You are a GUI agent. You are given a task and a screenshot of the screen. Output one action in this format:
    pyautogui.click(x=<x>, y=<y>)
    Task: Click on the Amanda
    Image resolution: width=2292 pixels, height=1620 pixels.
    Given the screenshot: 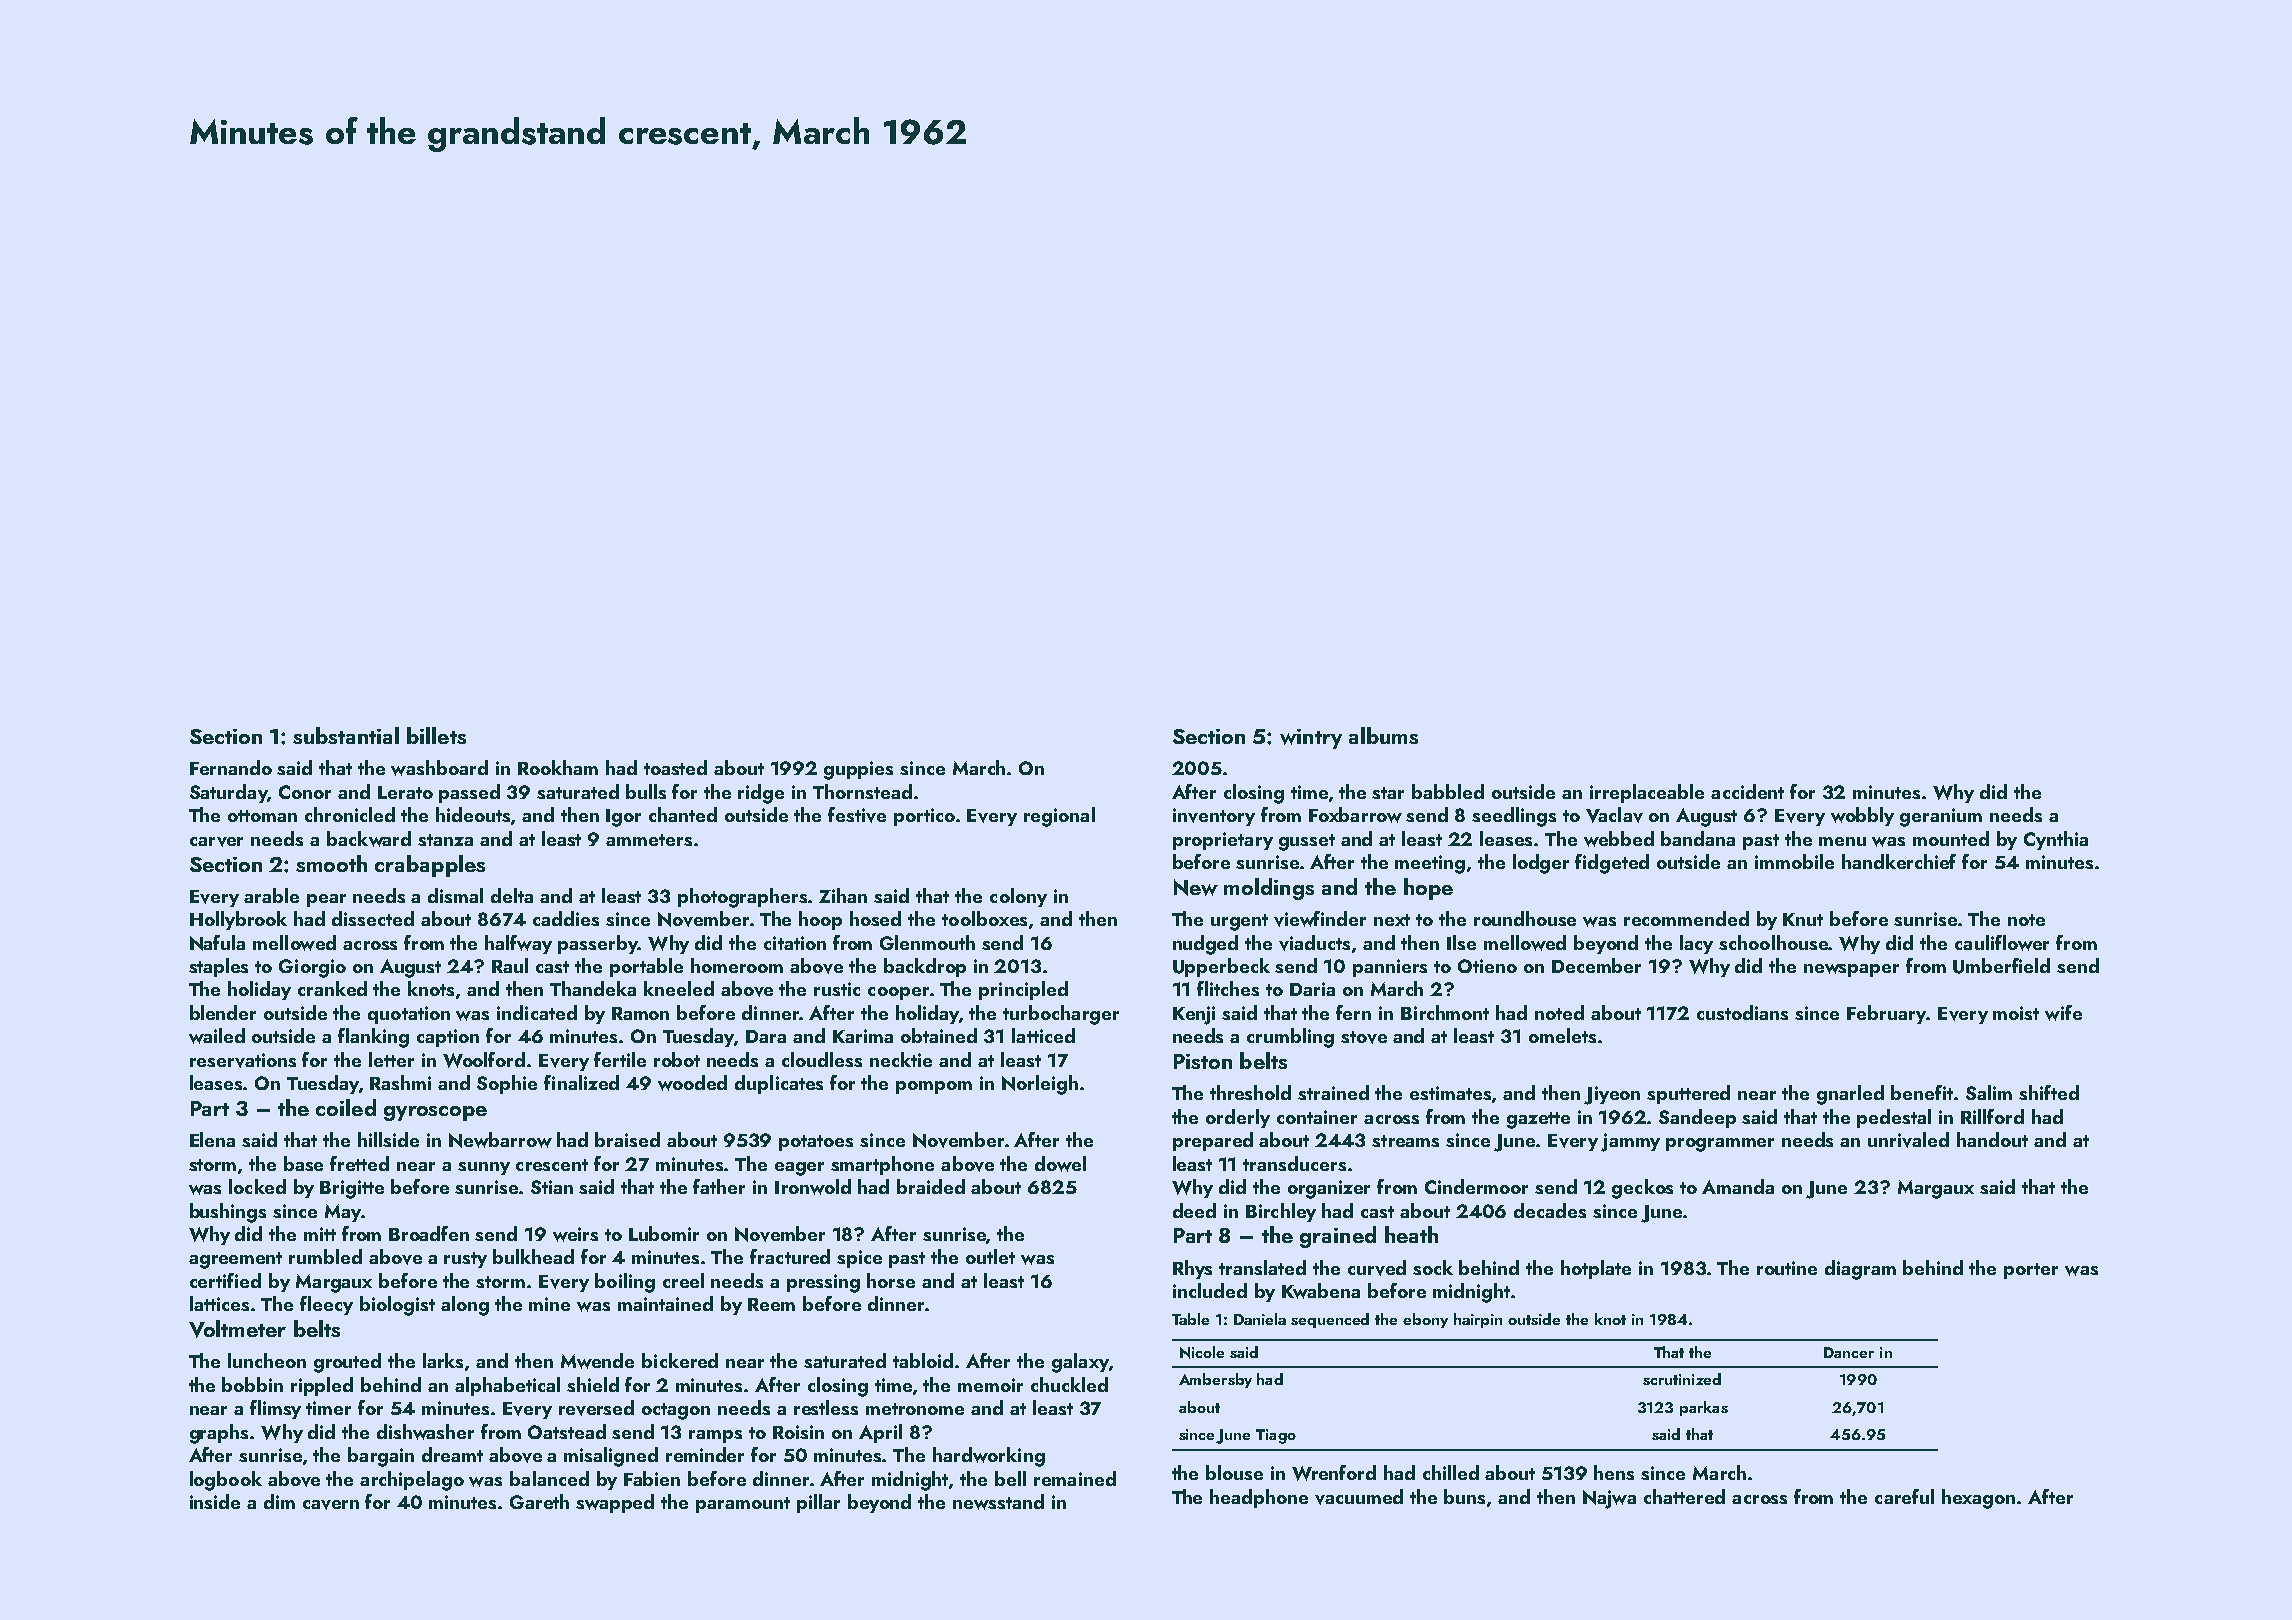 What is the action you would take?
    pyautogui.click(x=1738, y=1186)
